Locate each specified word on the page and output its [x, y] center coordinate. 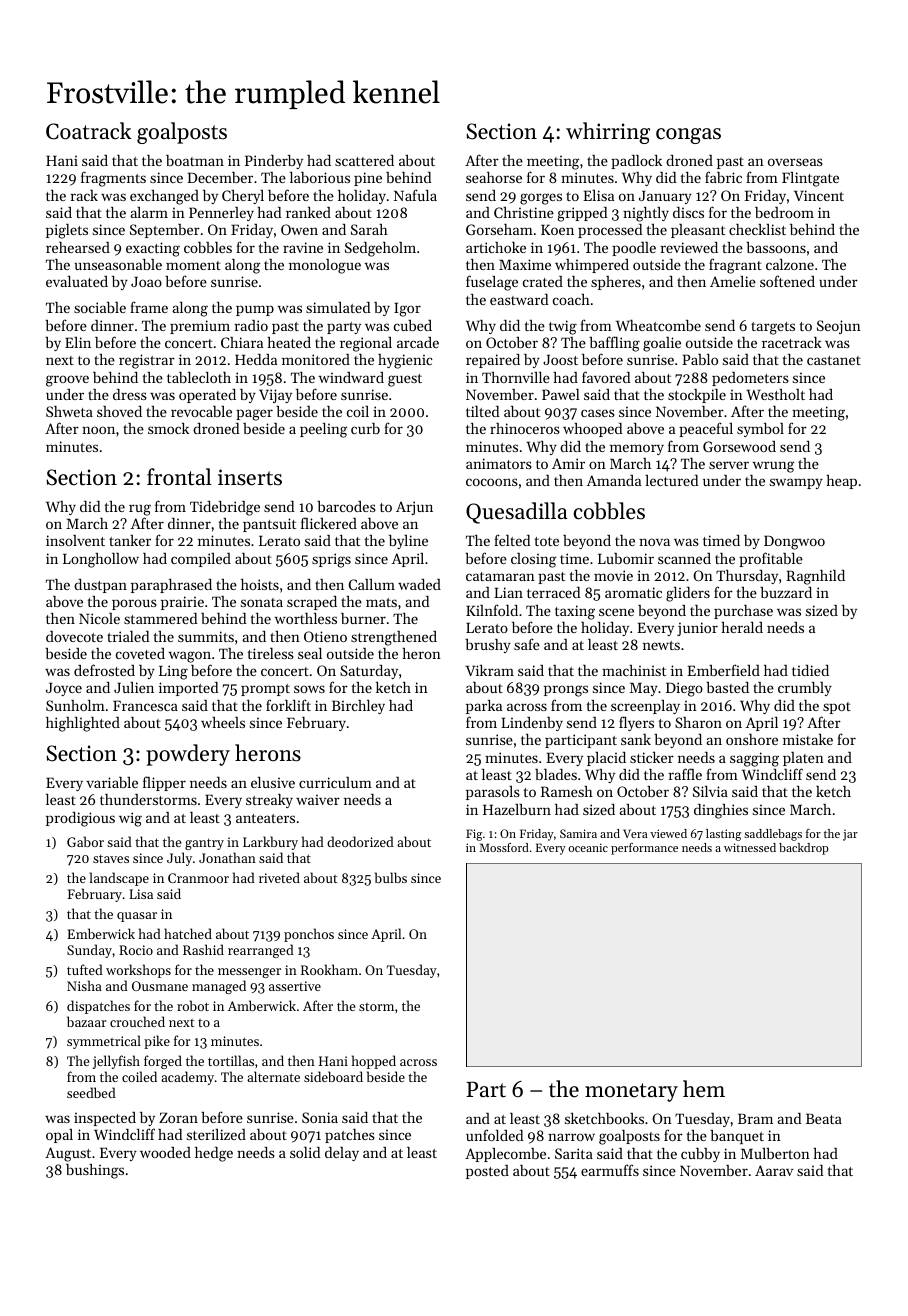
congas [688, 136]
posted [487, 1172]
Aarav [774, 1170]
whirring [608, 133]
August [68, 1154]
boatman [195, 160]
